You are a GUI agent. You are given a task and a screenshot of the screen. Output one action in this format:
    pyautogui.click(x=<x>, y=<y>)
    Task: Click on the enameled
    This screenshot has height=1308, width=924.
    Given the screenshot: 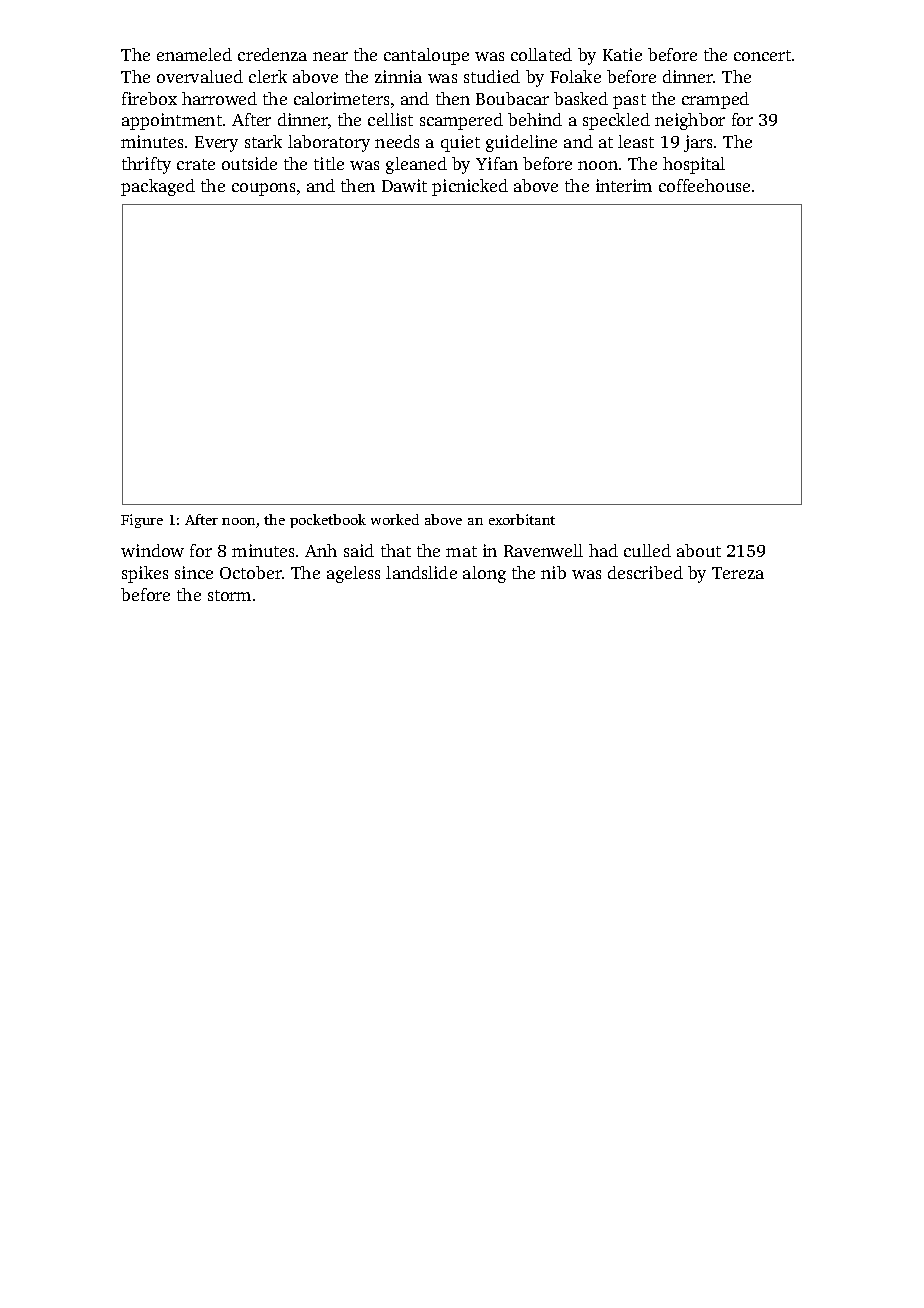 What is the action you would take?
    pyautogui.click(x=194, y=54)
